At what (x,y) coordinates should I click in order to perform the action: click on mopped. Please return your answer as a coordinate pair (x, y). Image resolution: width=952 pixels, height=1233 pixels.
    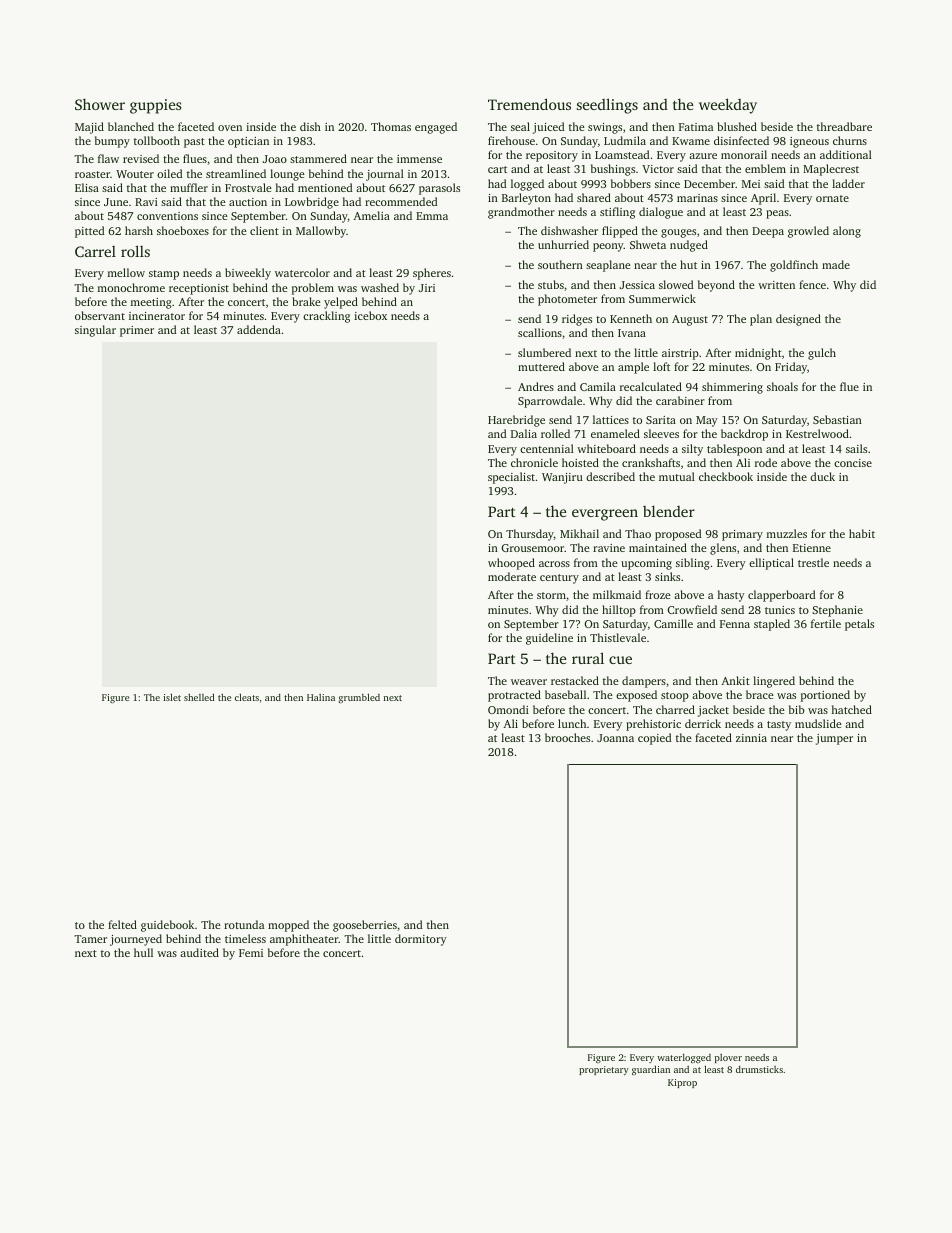
    Looking at the image, I should click on (288, 926).
